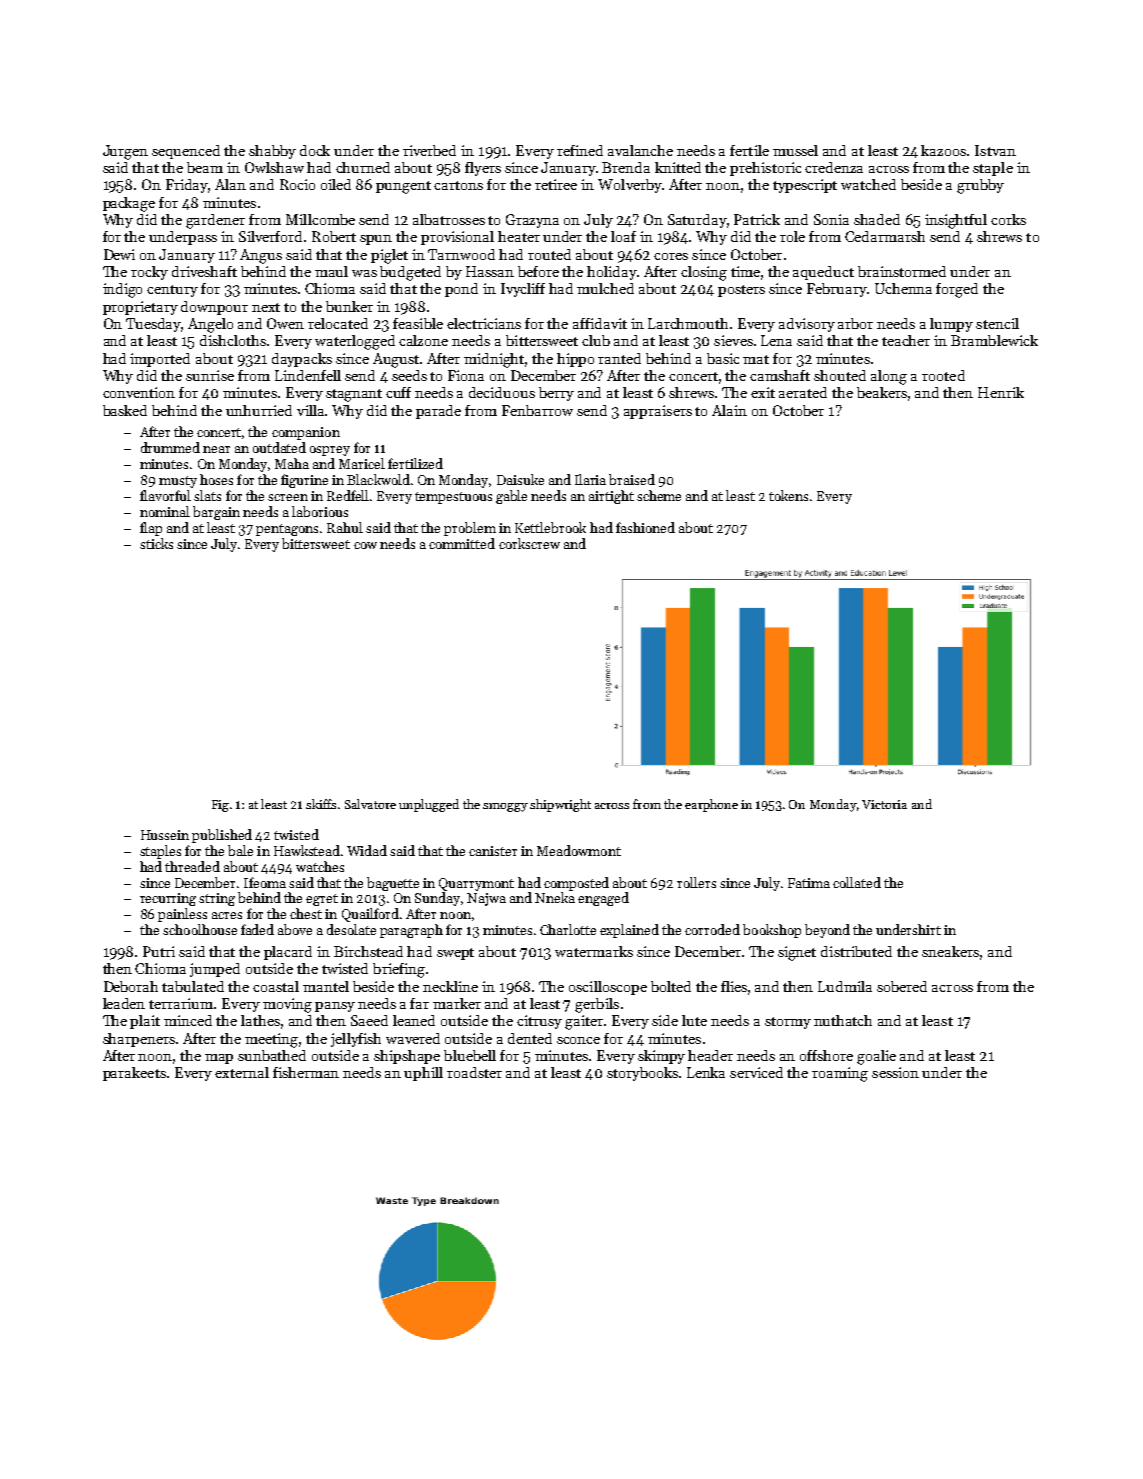 Image resolution: width=1143 pixels, height=1479 pixels. What do you see at coordinates (365, 545) in the screenshot?
I see `cow` at bounding box center [365, 545].
